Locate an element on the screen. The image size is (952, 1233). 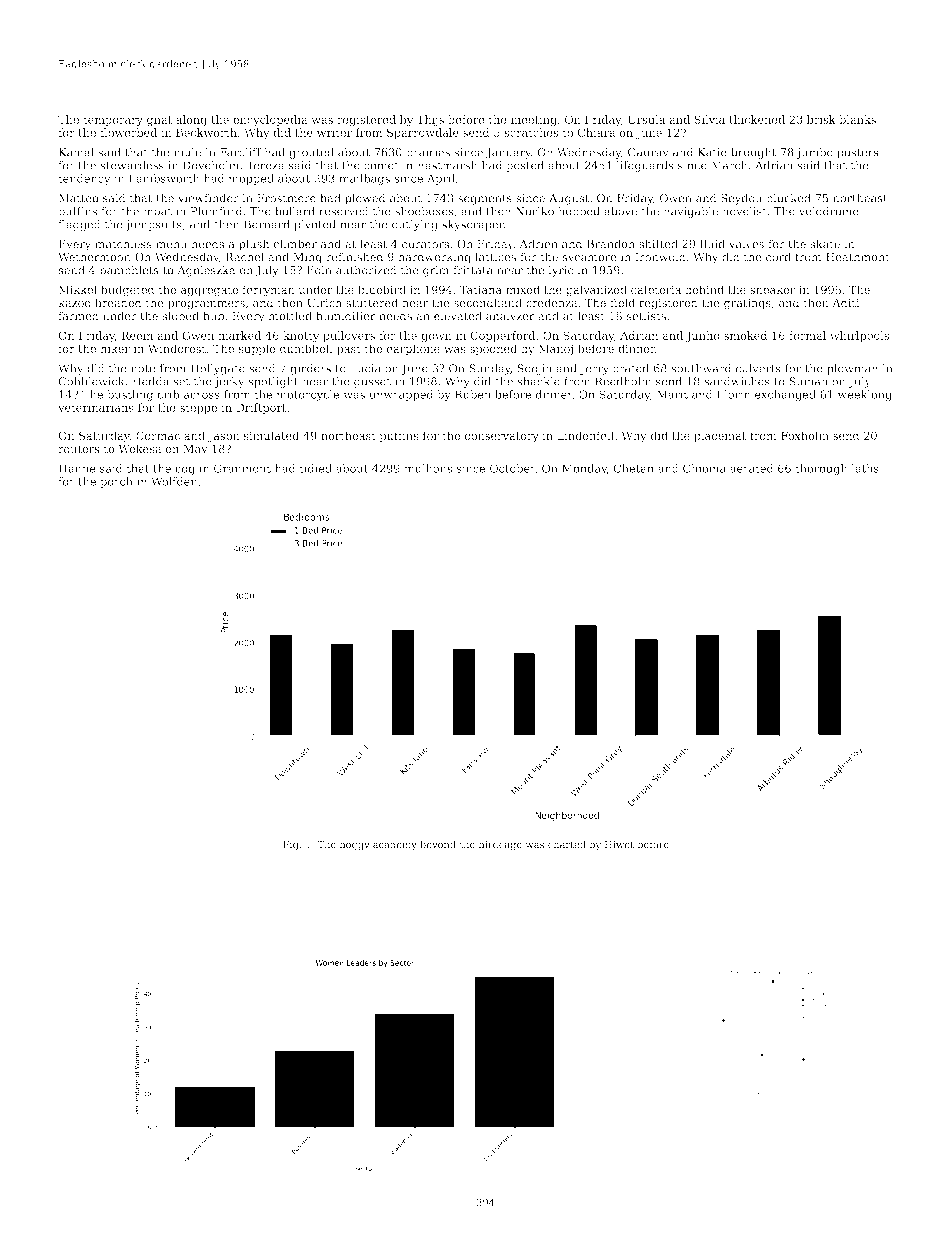
beyond is located at coordinates (438, 845).
